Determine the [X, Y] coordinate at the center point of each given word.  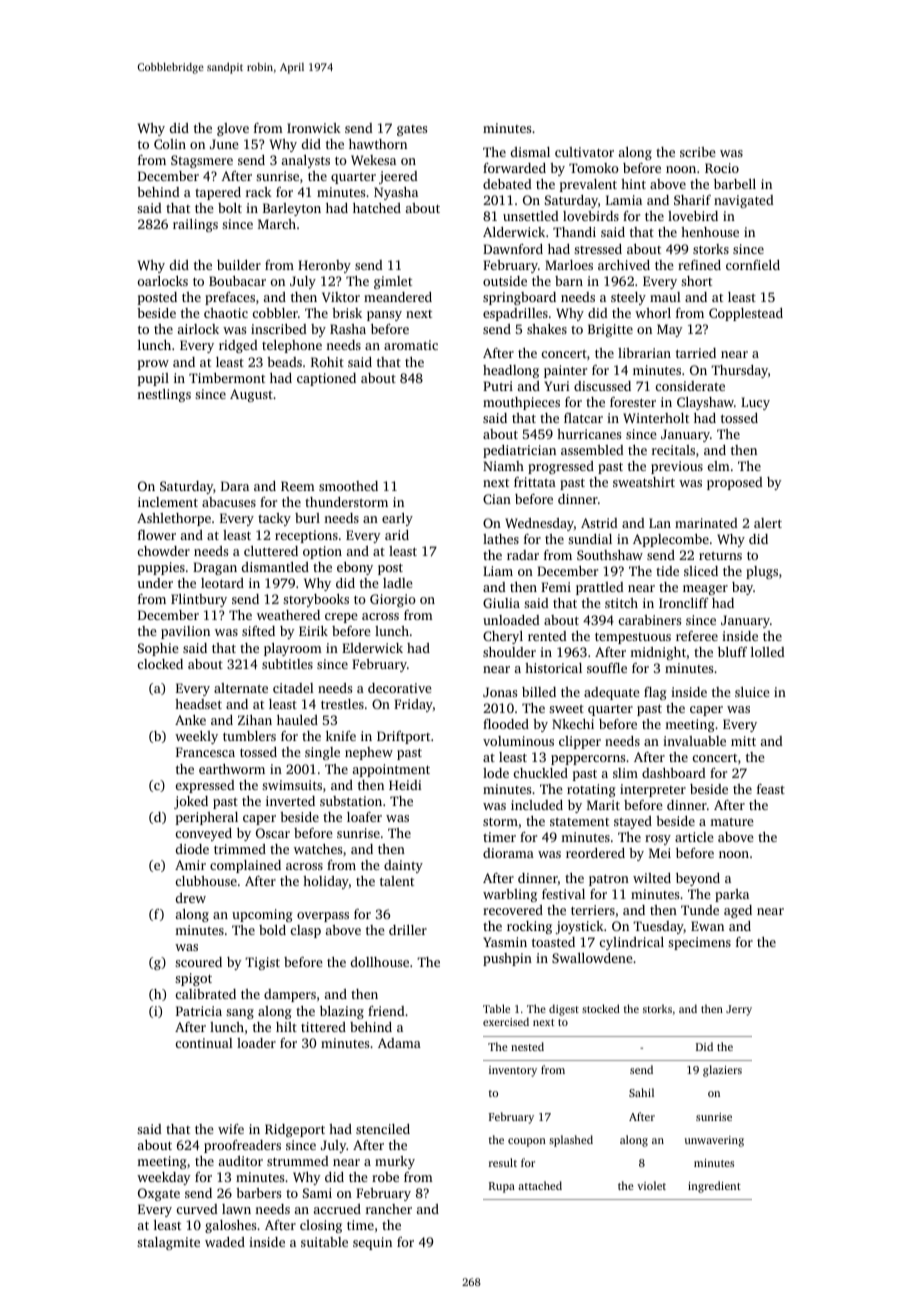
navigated [744, 201]
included [537, 805]
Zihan [255, 720]
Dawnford [513, 249]
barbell [735, 184]
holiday [326, 882]
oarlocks [163, 281]
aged [738, 911]
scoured [198, 962]
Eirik [313, 631]
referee [697, 636]
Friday [413, 705]
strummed [298, 1161]
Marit [603, 805]
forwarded [514, 168]
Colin [170, 144]
